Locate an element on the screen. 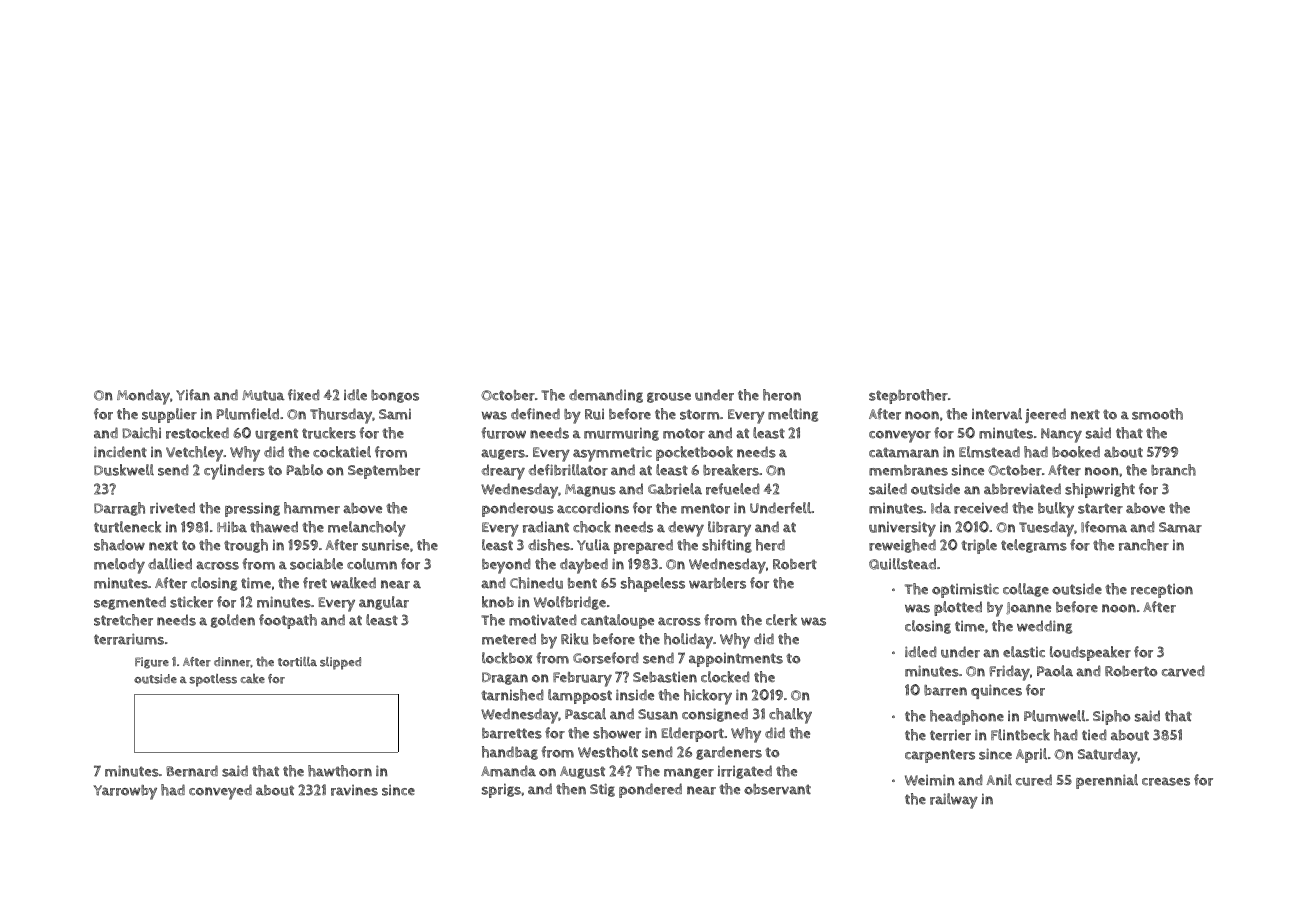 This screenshot has width=1308, height=924. catamaran is located at coordinates (904, 452).
